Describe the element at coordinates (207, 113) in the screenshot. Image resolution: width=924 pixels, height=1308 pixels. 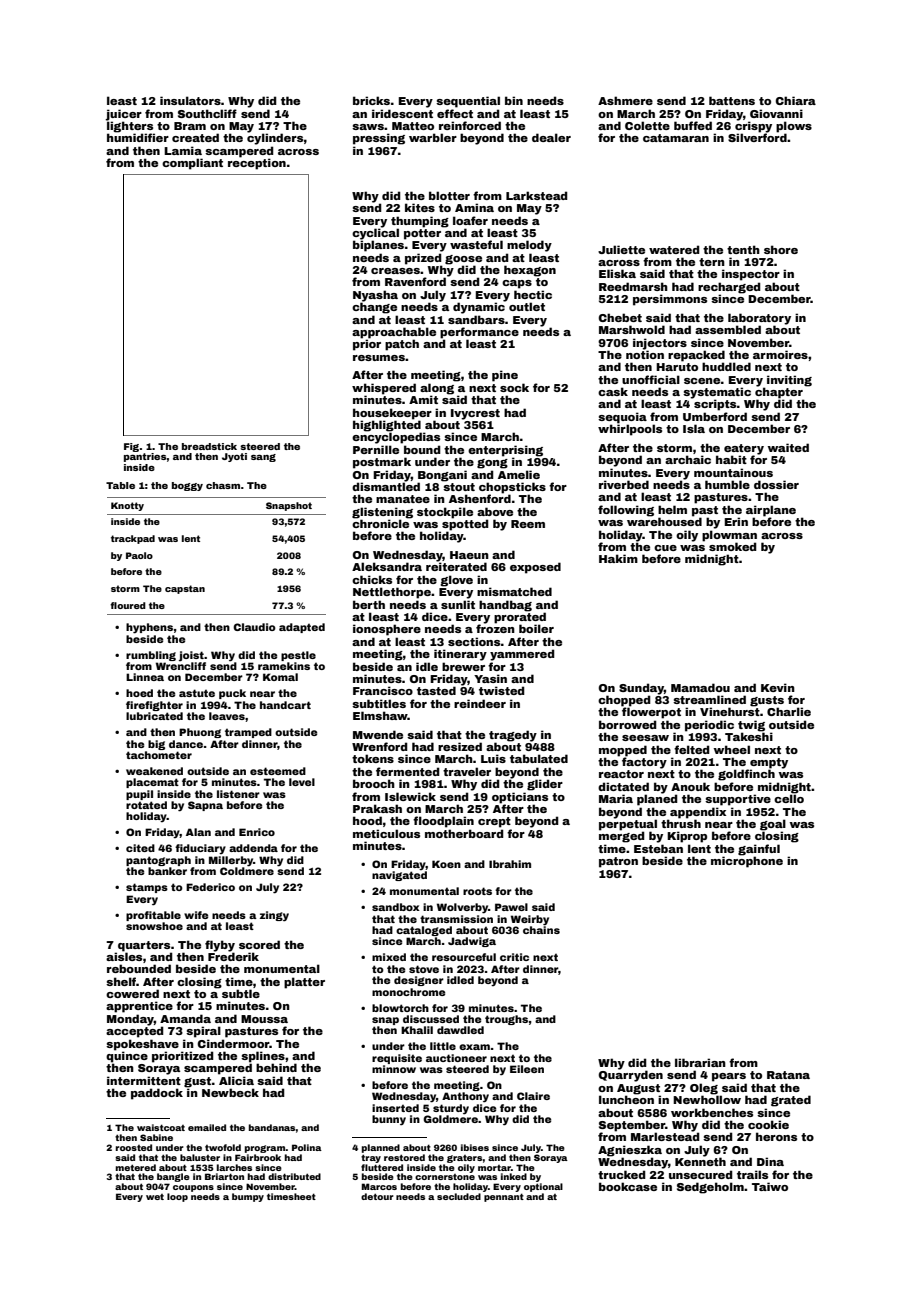
I see `Southcliff` at that location.
